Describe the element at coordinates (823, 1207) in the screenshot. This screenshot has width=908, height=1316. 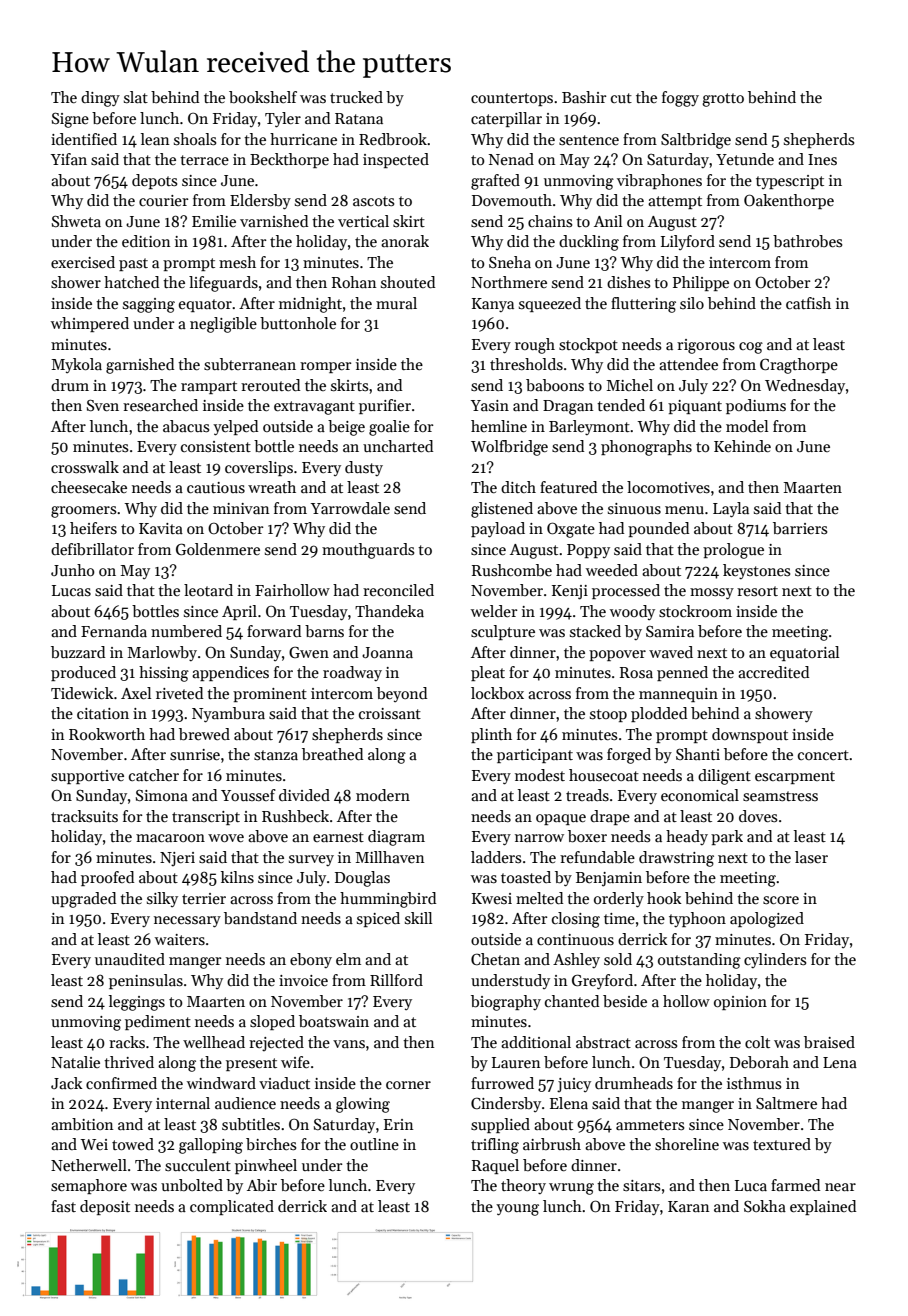
I see `explained` at that location.
